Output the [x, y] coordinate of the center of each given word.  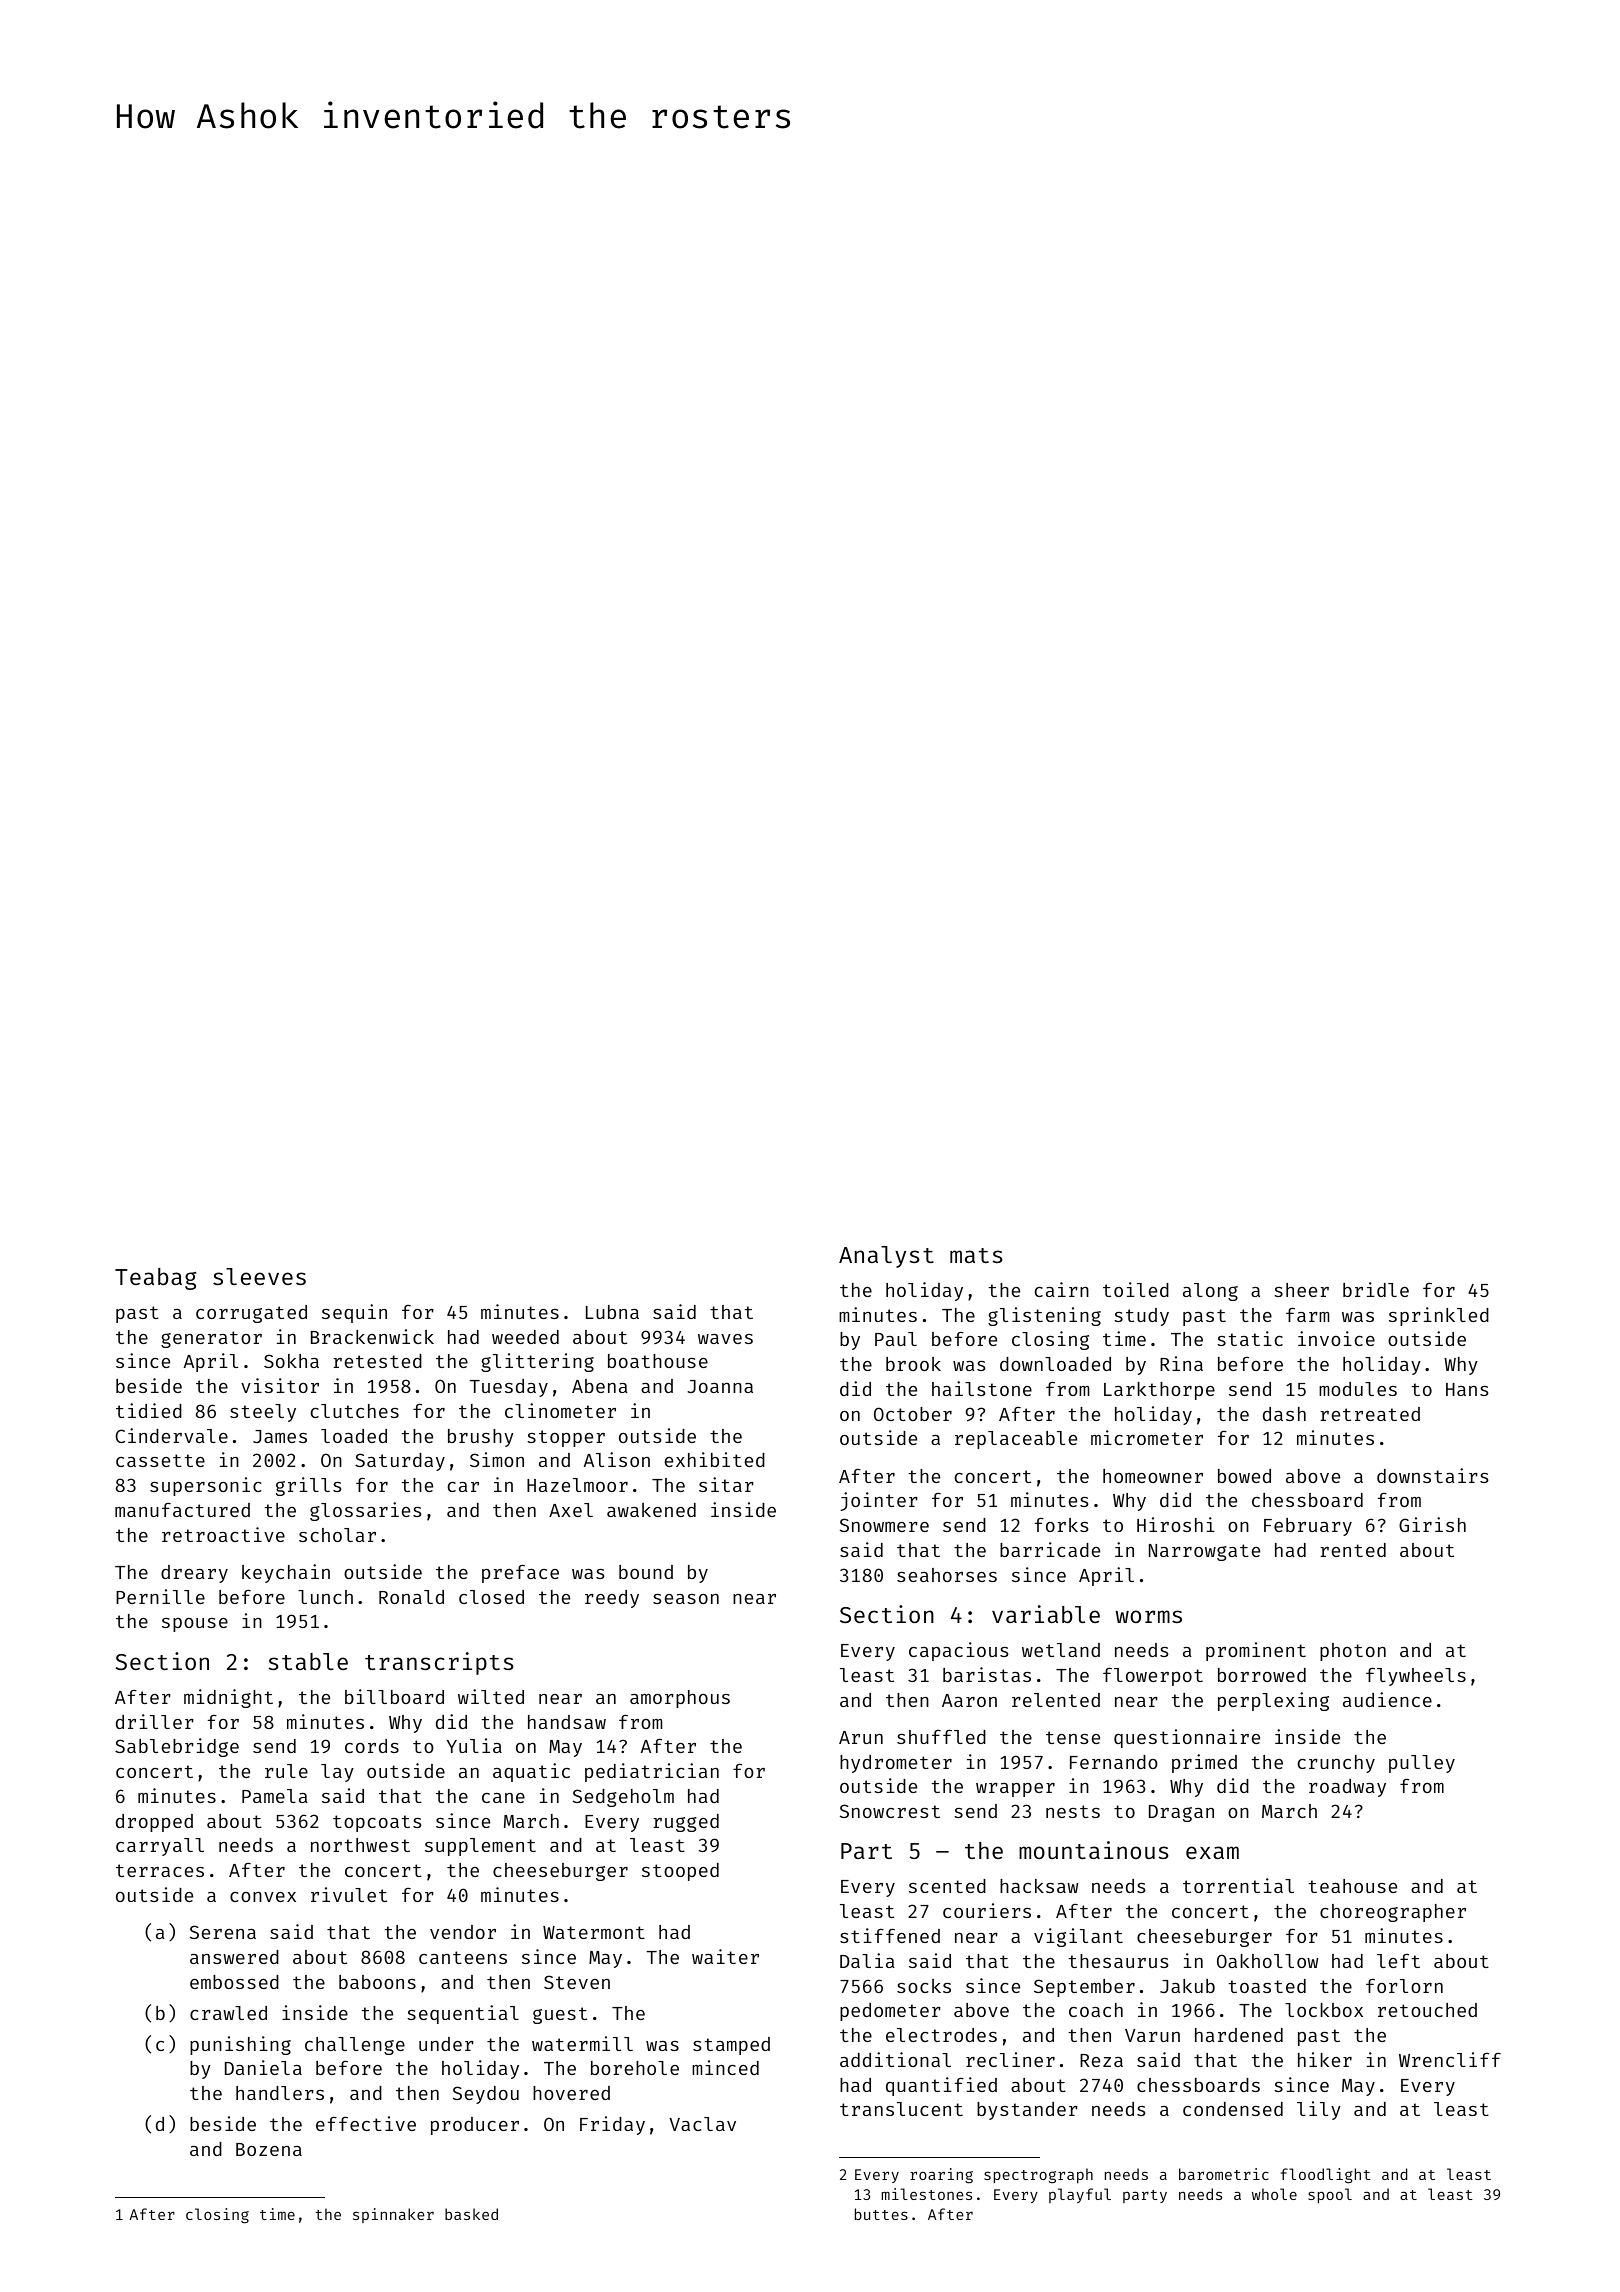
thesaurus [1118, 1961]
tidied [149, 1410]
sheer [1301, 1290]
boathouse [658, 1361]
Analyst [886, 1257]
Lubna [612, 1312]
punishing [240, 2045]
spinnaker [393, 2215]
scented [947, 1886]
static [1250, 1338]
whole [1274, 2194]
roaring [941, 2176]
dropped [154, 1823]
